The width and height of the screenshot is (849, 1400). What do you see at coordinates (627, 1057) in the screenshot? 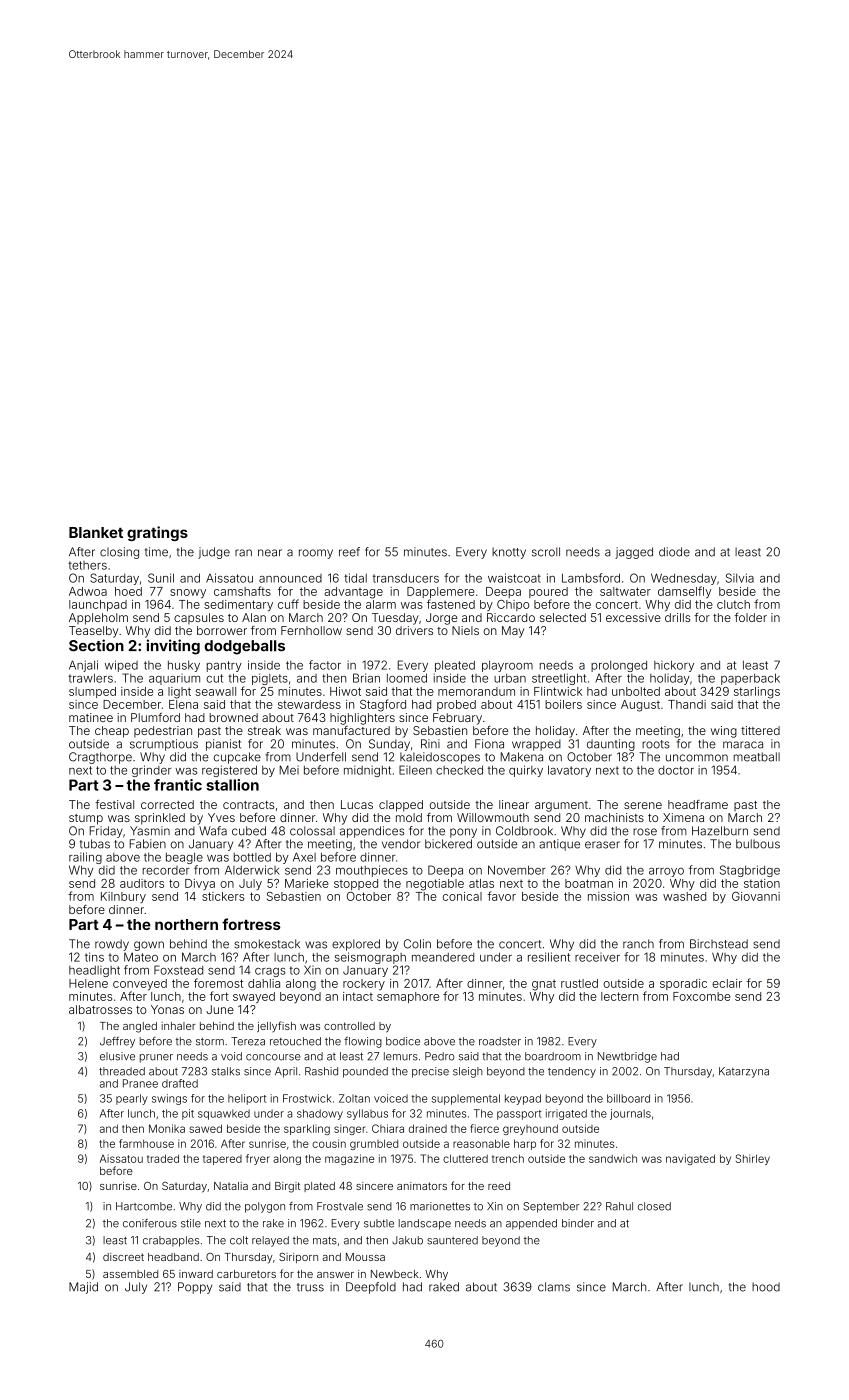
I see `Newtbridge` at bounding box center [627, 1057].
